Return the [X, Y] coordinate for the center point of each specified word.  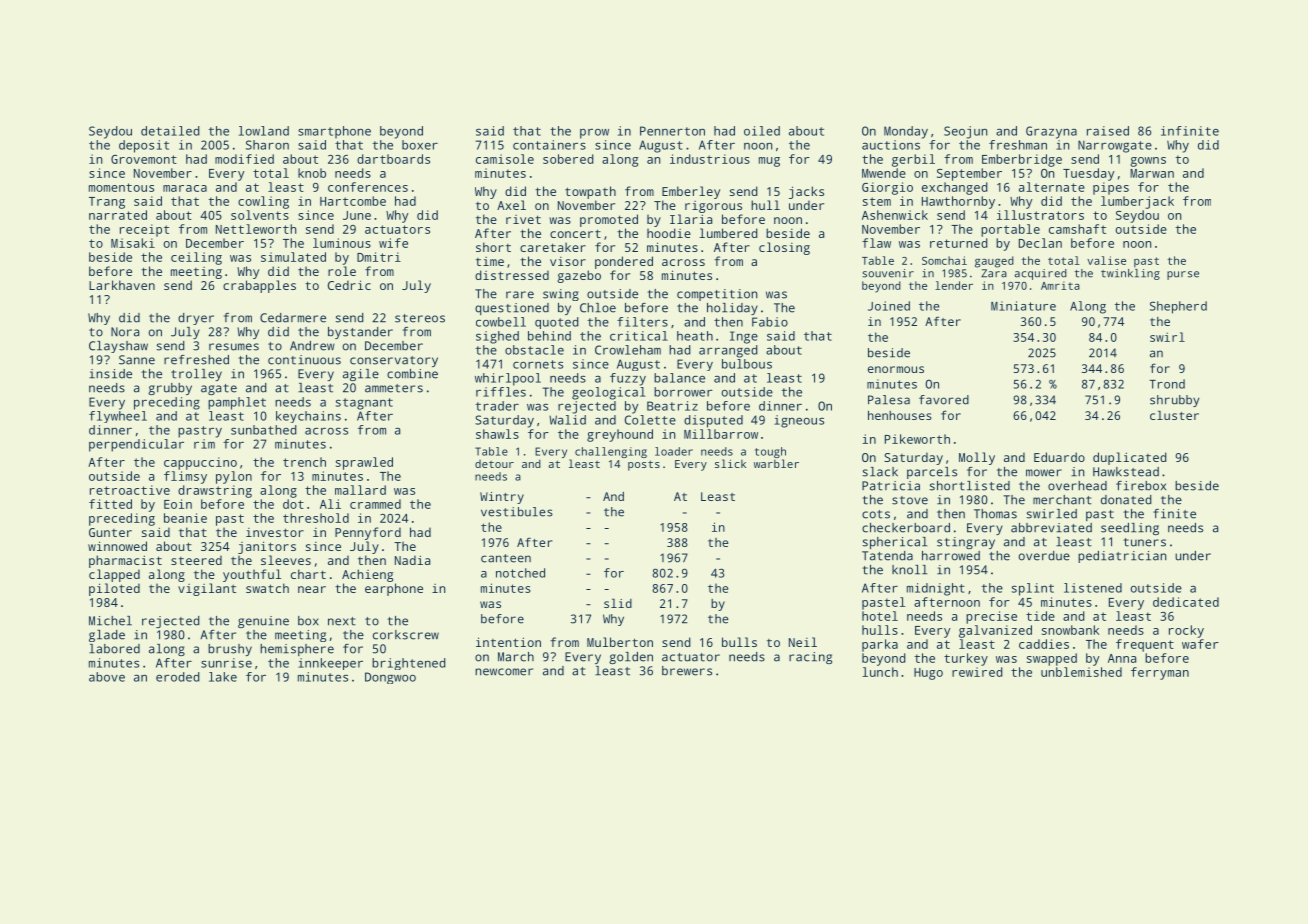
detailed [170, 131]
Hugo [928, 674]
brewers [687, 671]
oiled [762, 131]
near [312, 589]
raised [1108, 131]
